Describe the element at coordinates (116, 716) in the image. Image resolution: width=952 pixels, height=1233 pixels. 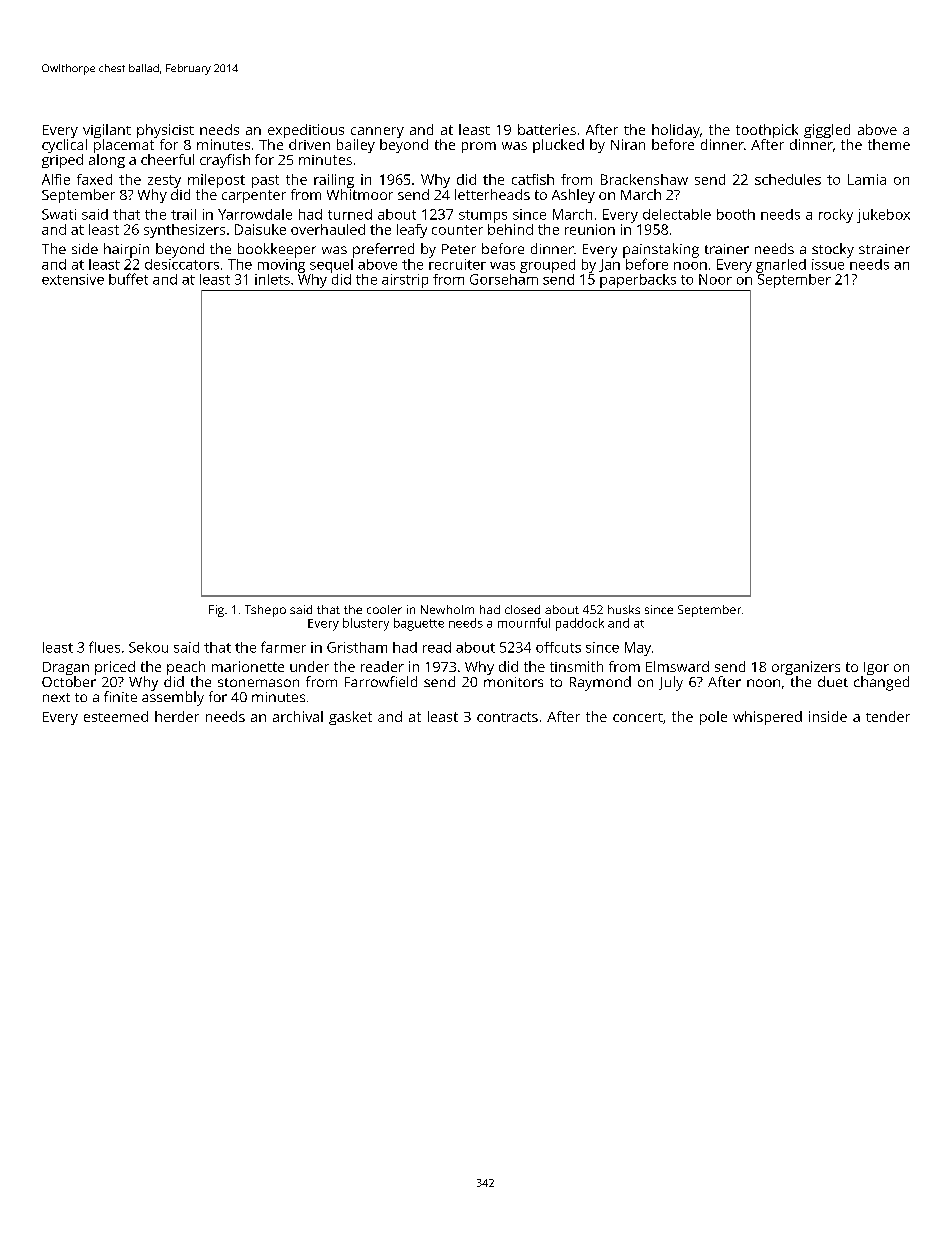
I see `esteemed` at that location.
